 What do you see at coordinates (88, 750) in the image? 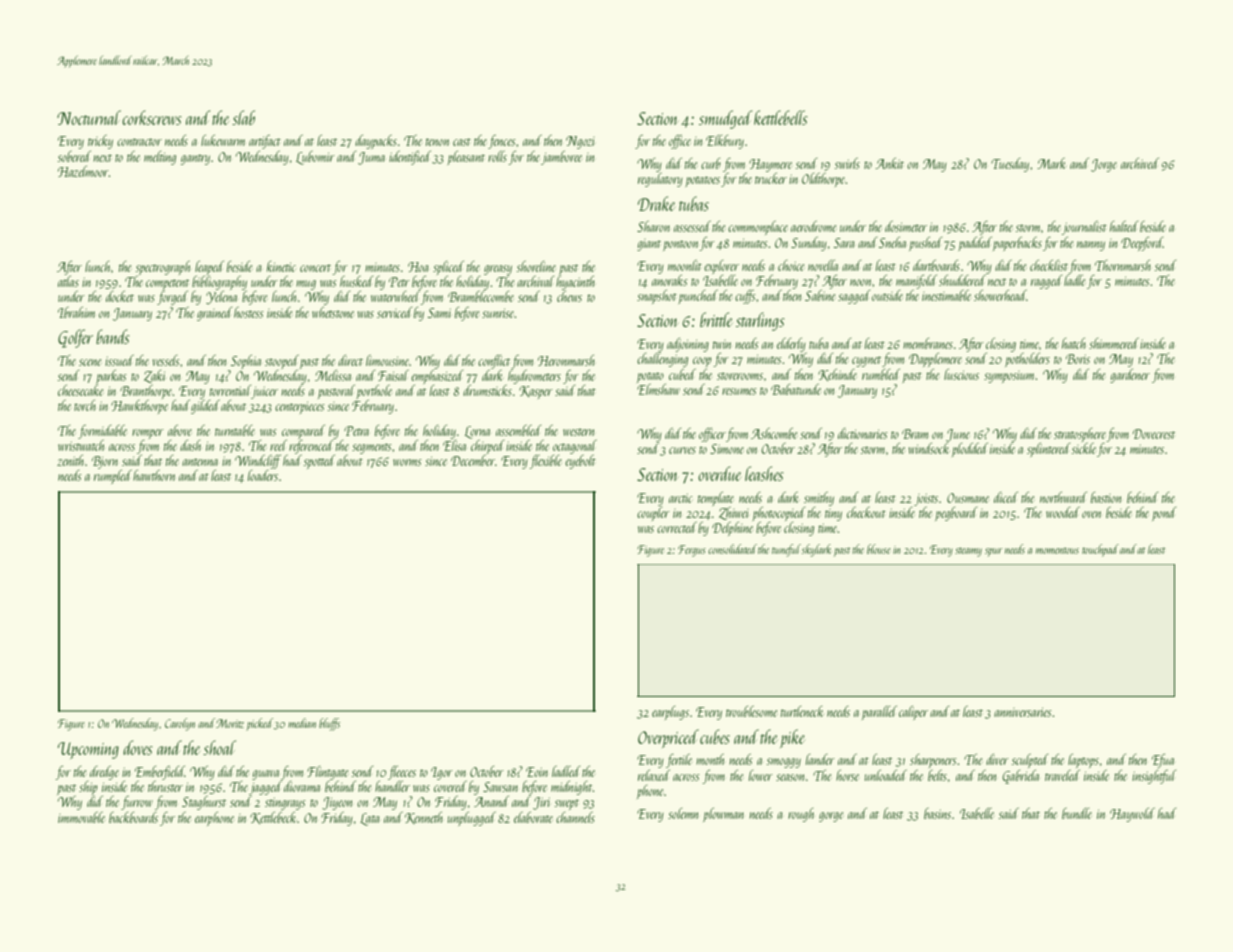
I see `Upcoming` at bounding box center [88, 750].
